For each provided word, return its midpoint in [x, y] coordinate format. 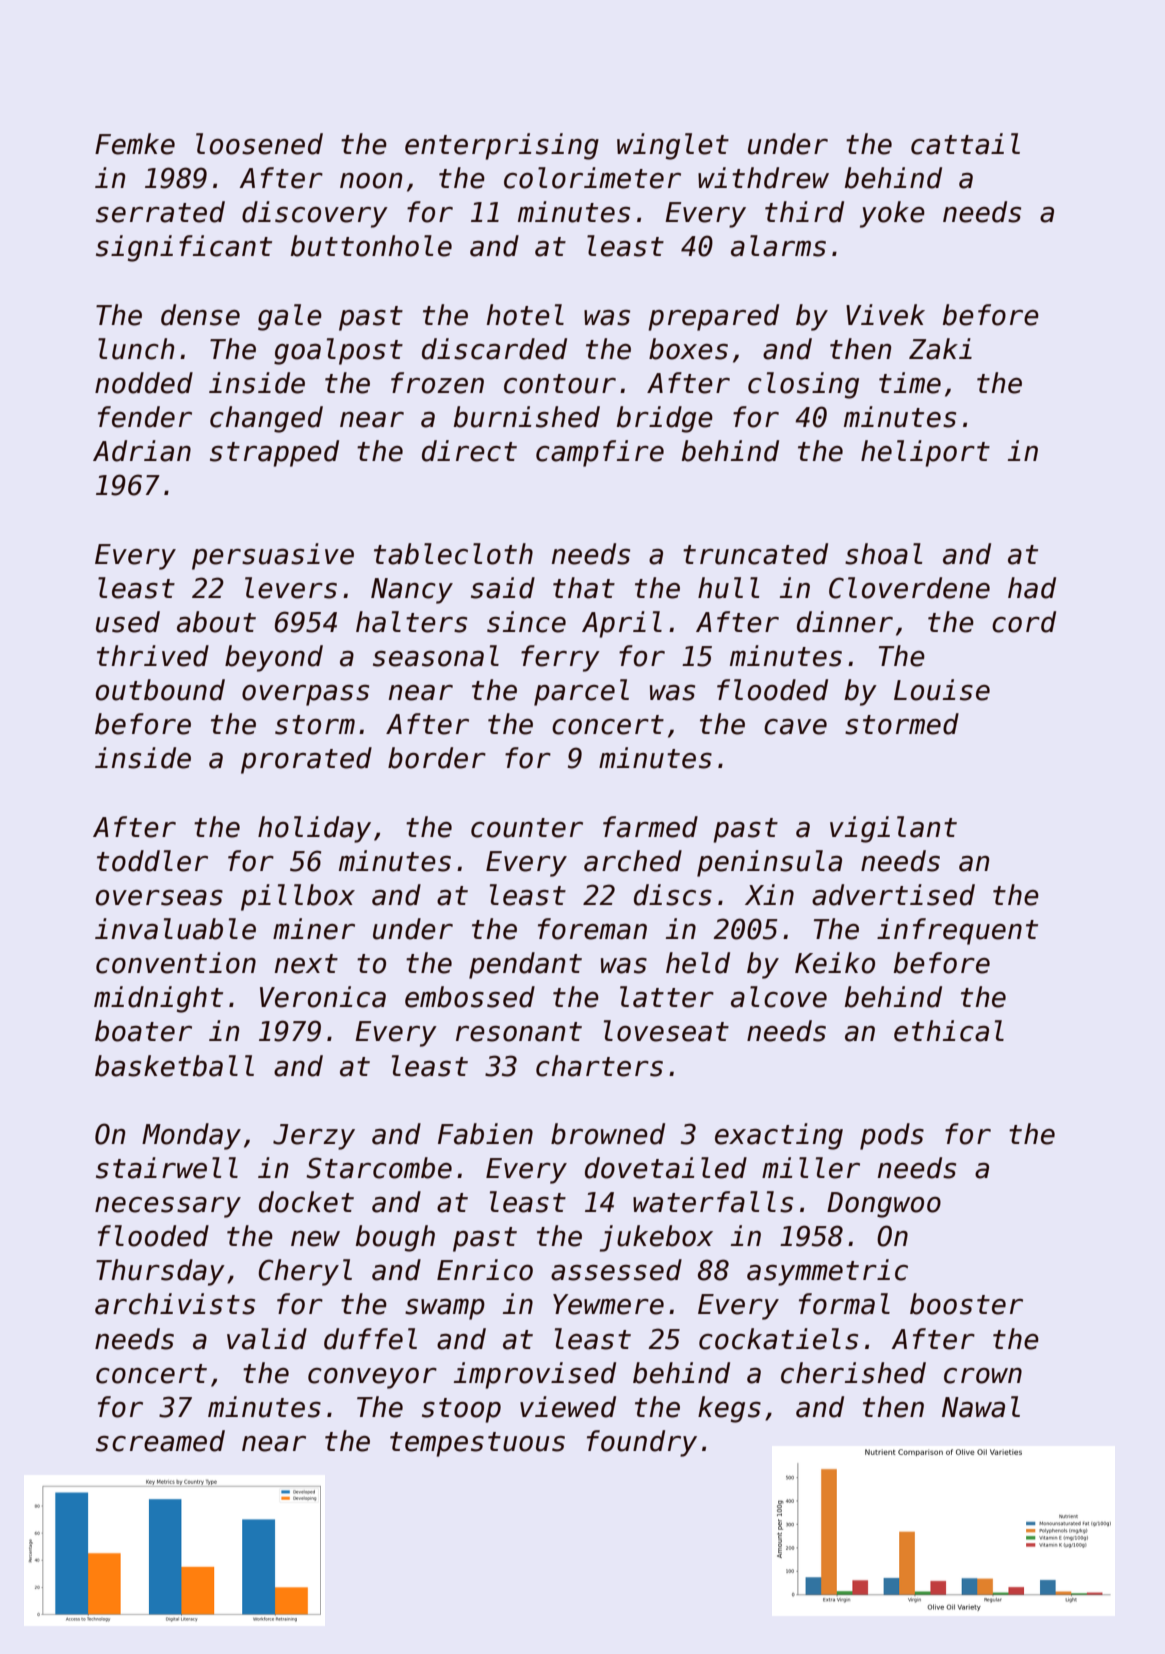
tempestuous [477, 1444]
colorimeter [592, 178]
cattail [965, 144]
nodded [144, 383]
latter [667, 997]
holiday [314, 829]
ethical [949, 1031]
